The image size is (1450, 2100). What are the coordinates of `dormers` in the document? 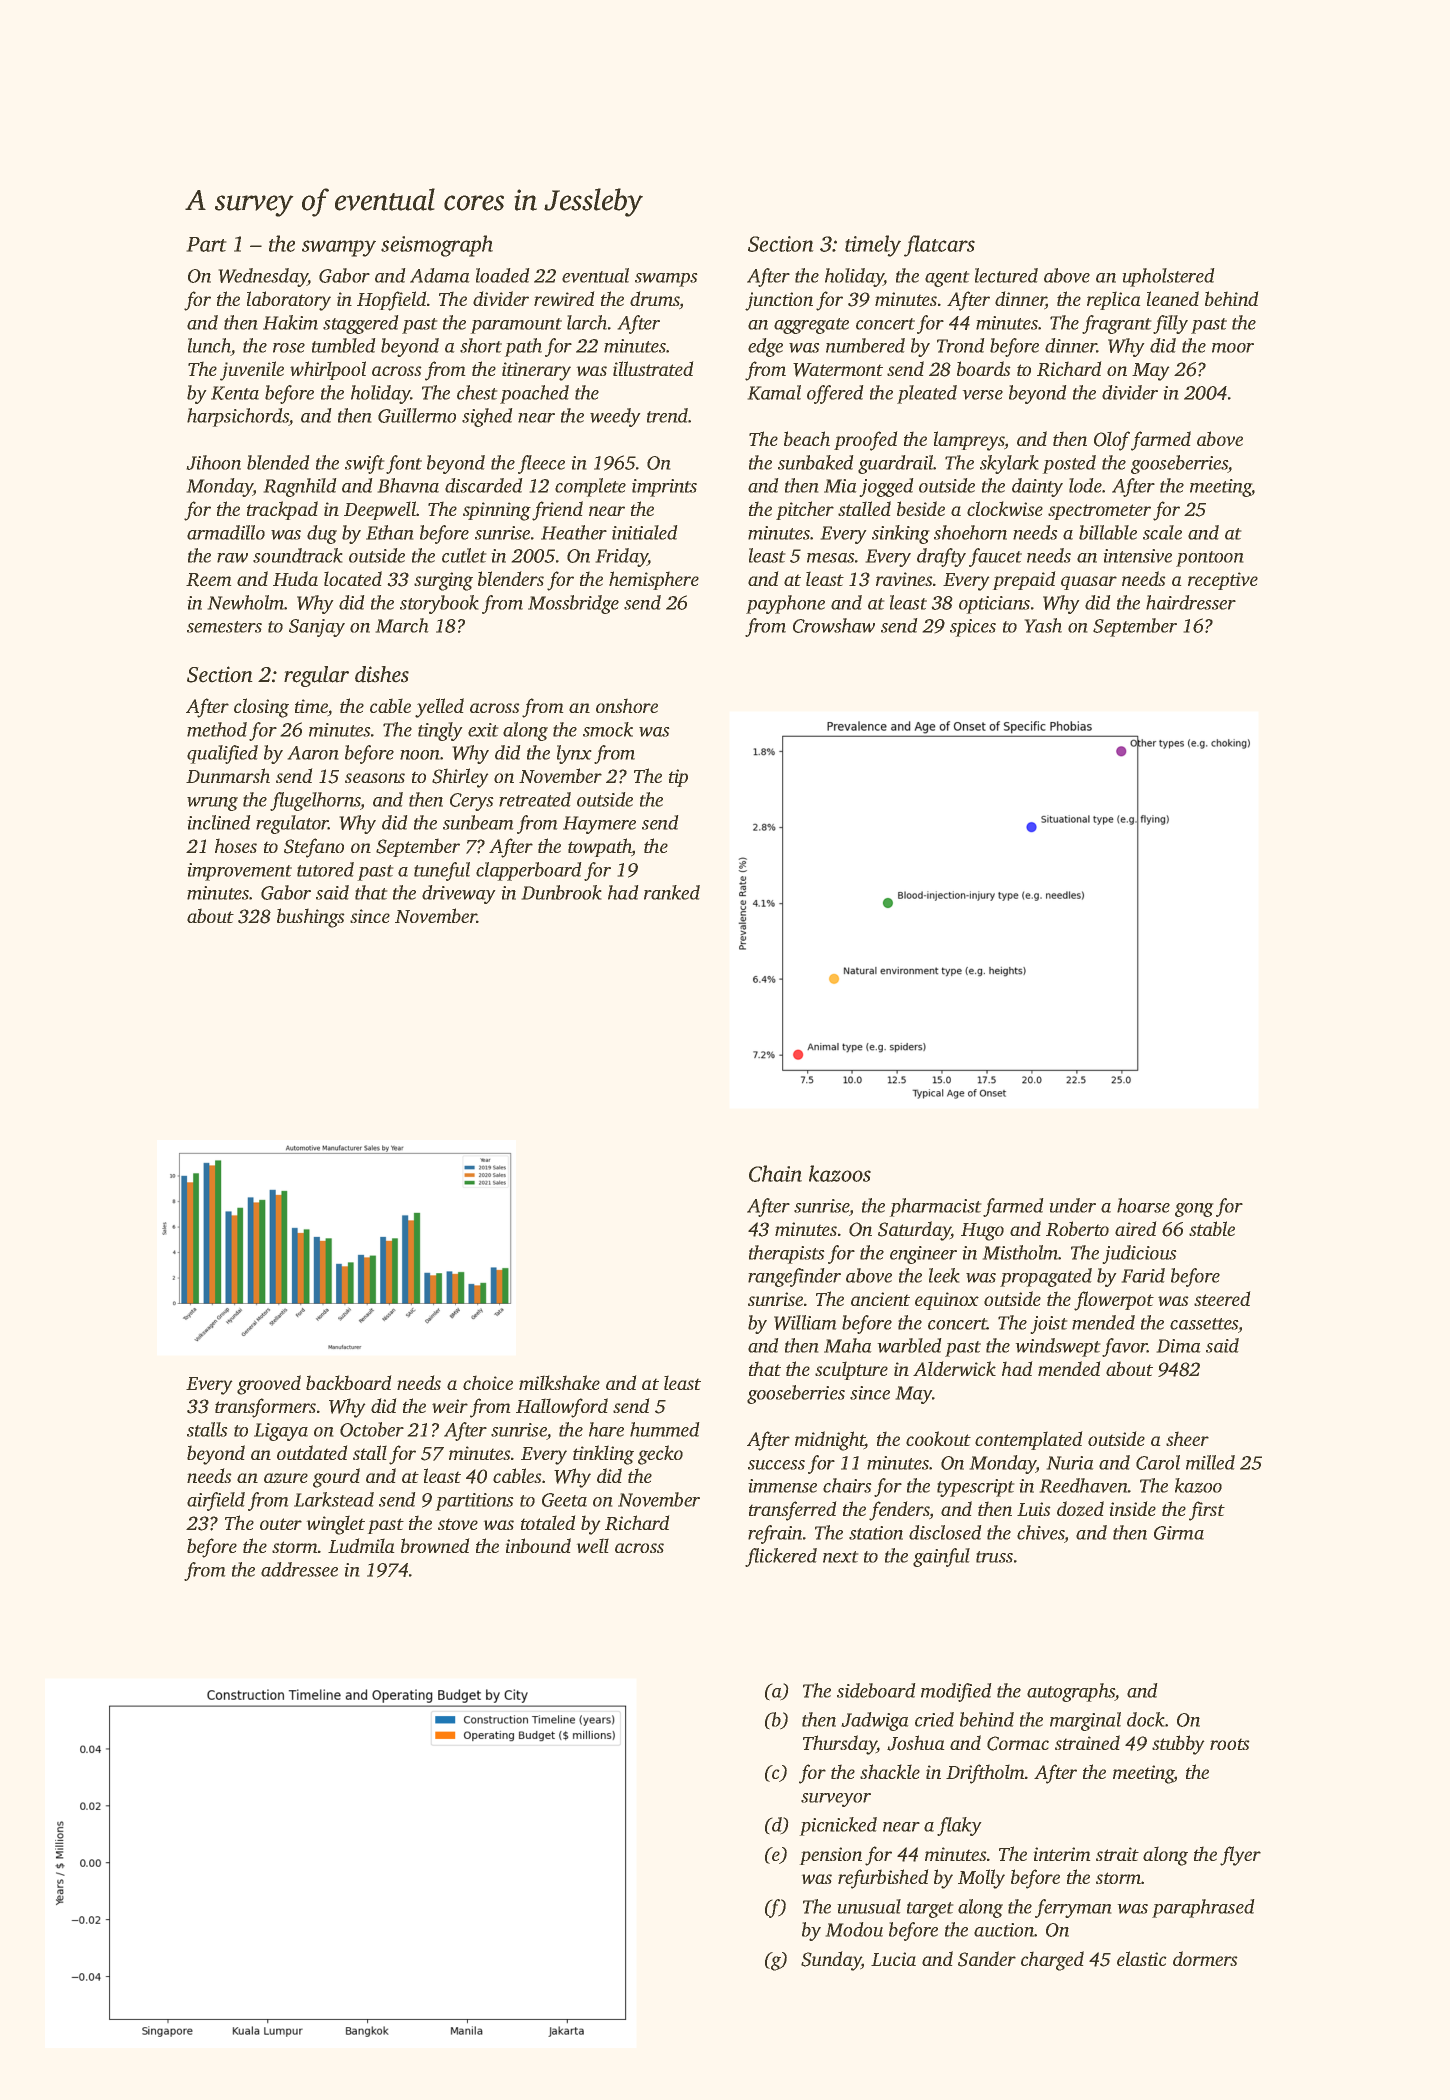 It's located at (1205, 1958).
